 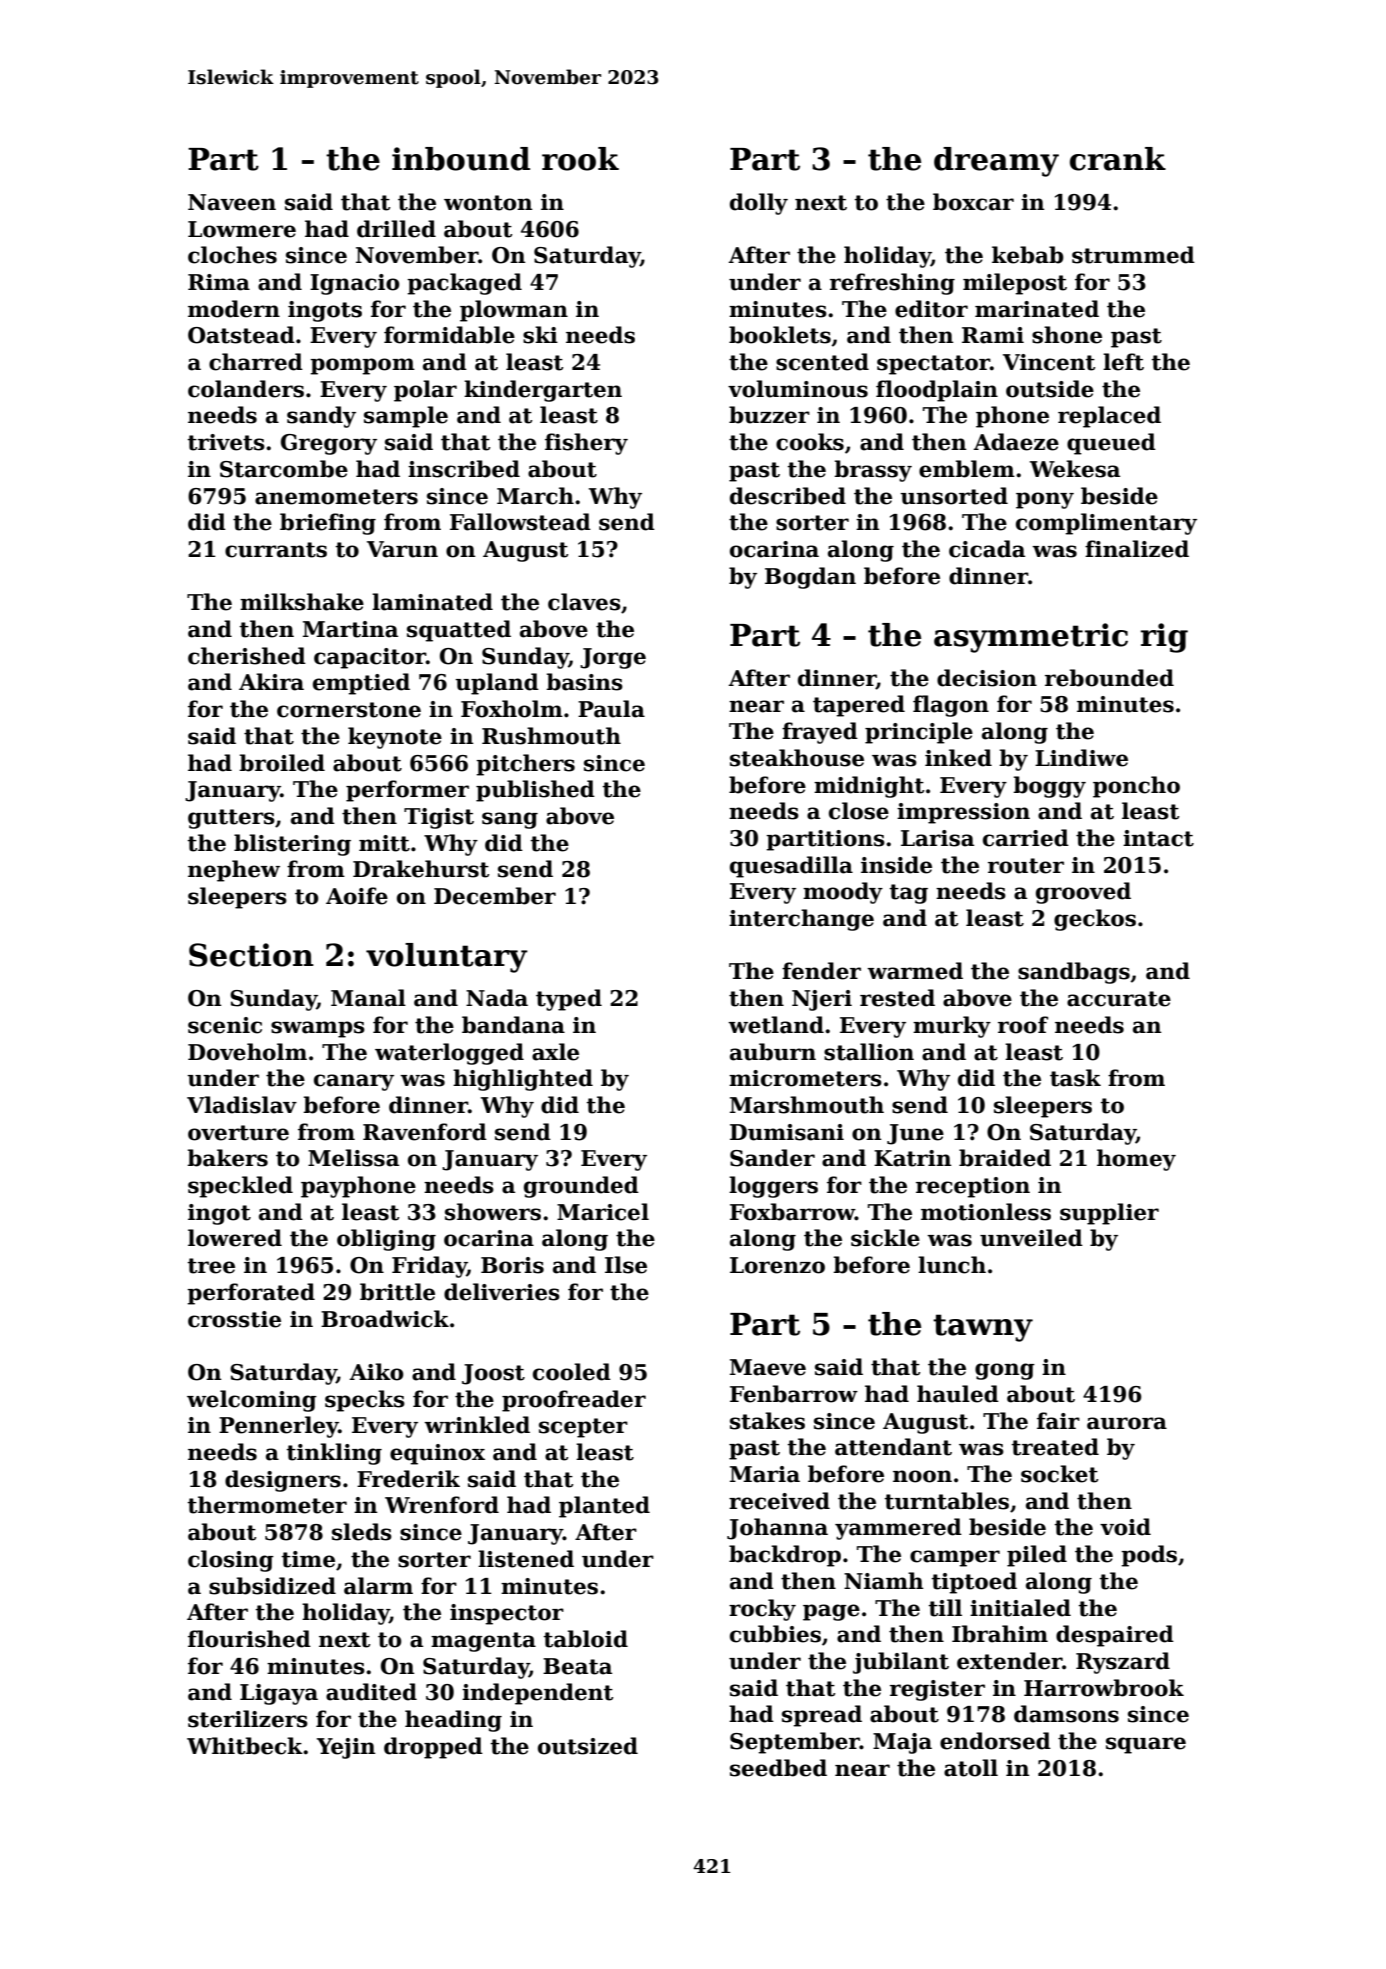 What do you see at coordinates (396, 229) in the screenshot?
I see `drilled` at bounding box center [396, 229].
